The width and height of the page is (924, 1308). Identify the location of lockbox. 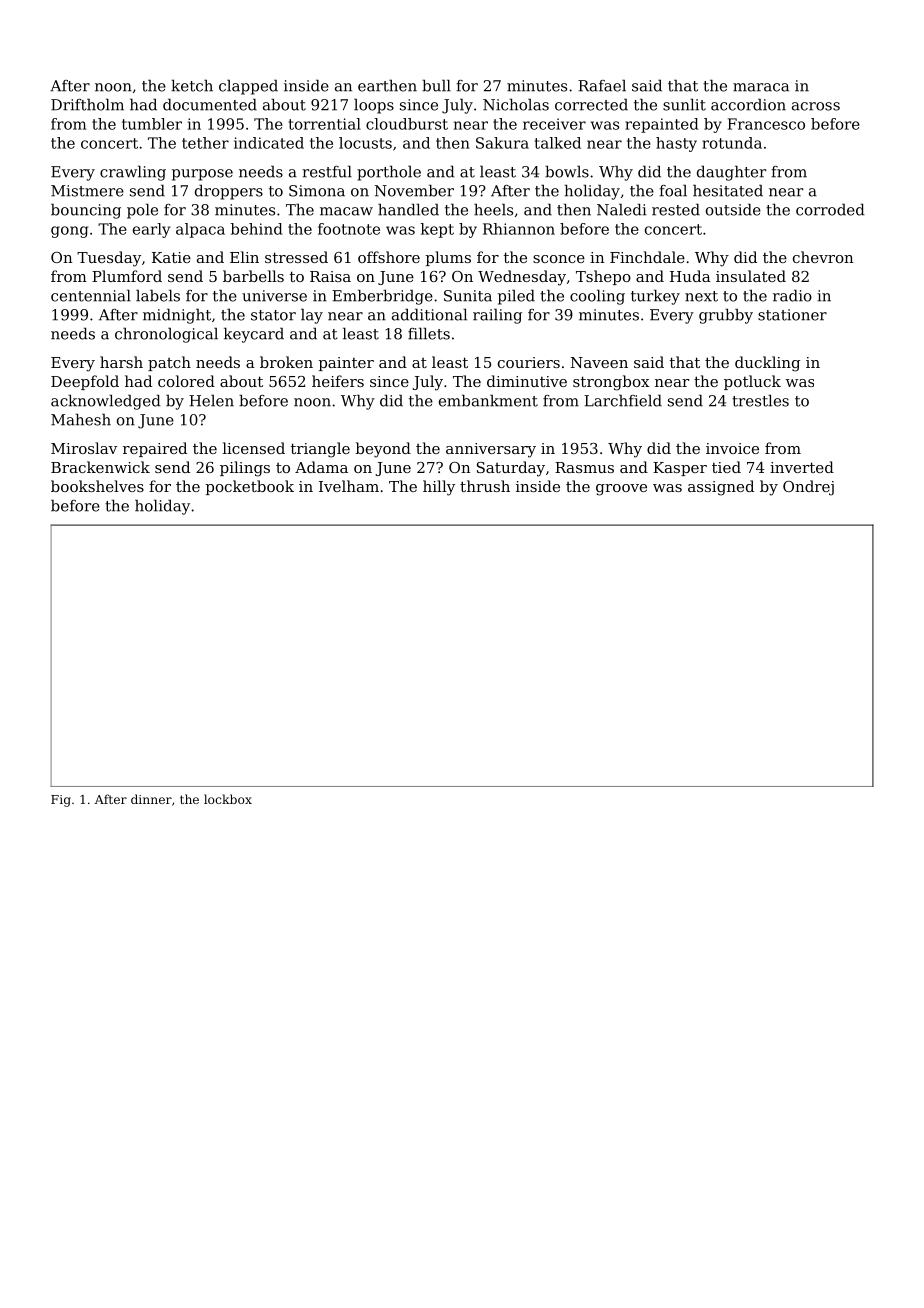
(228, 799).
